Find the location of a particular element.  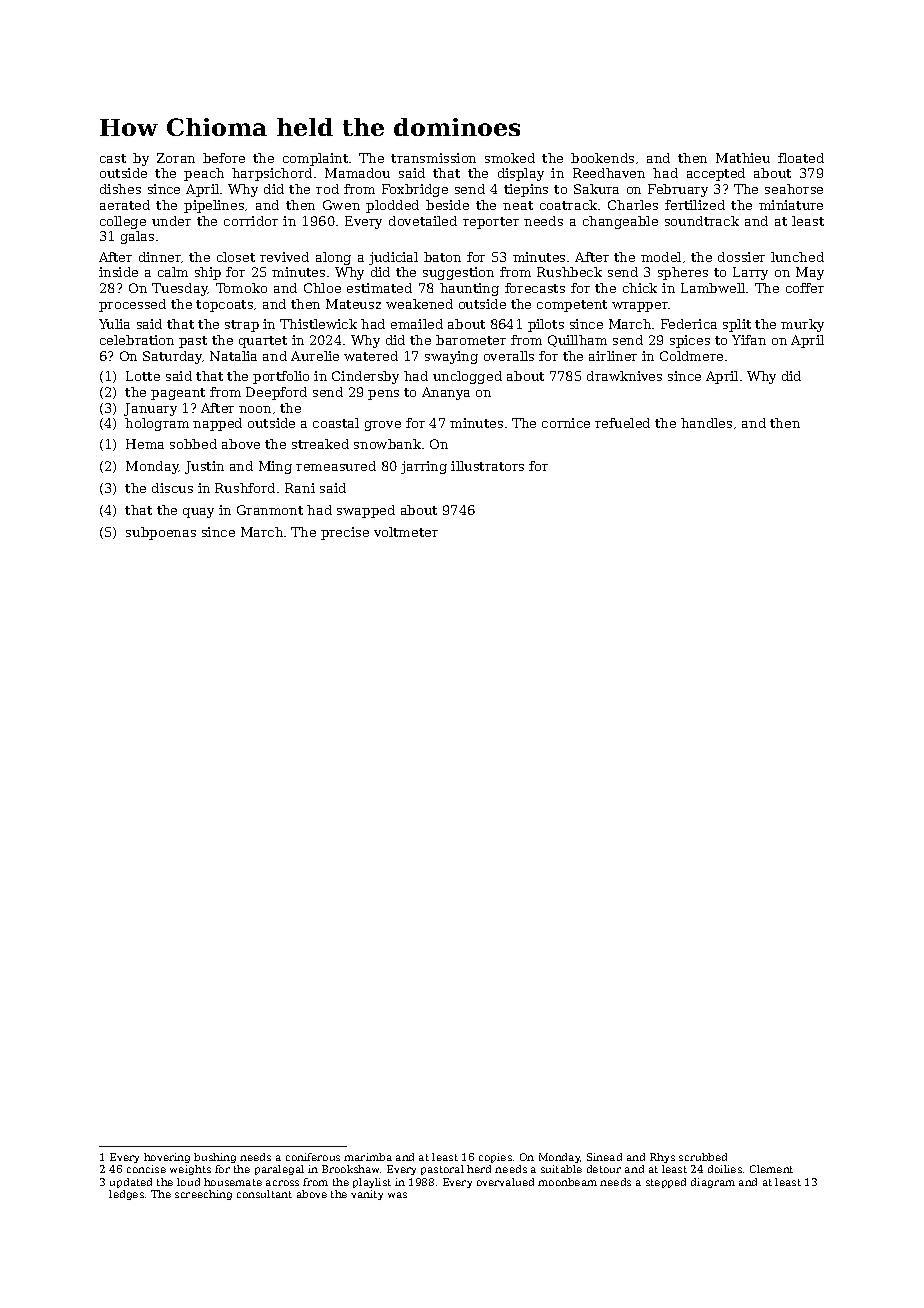

handles is located at coordinates (706, 423).
